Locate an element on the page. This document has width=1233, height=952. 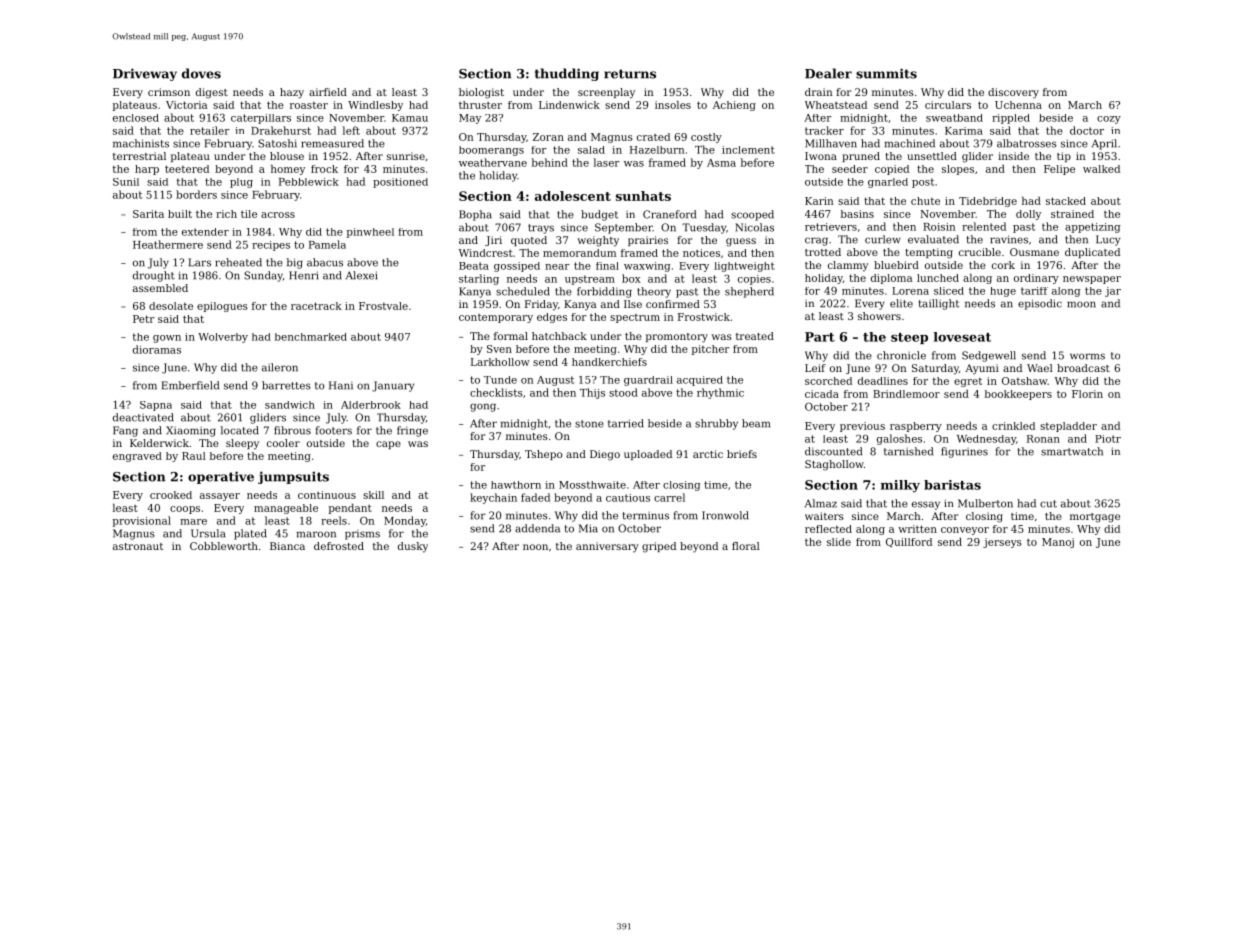
post is located at coordinates (923, 183).
